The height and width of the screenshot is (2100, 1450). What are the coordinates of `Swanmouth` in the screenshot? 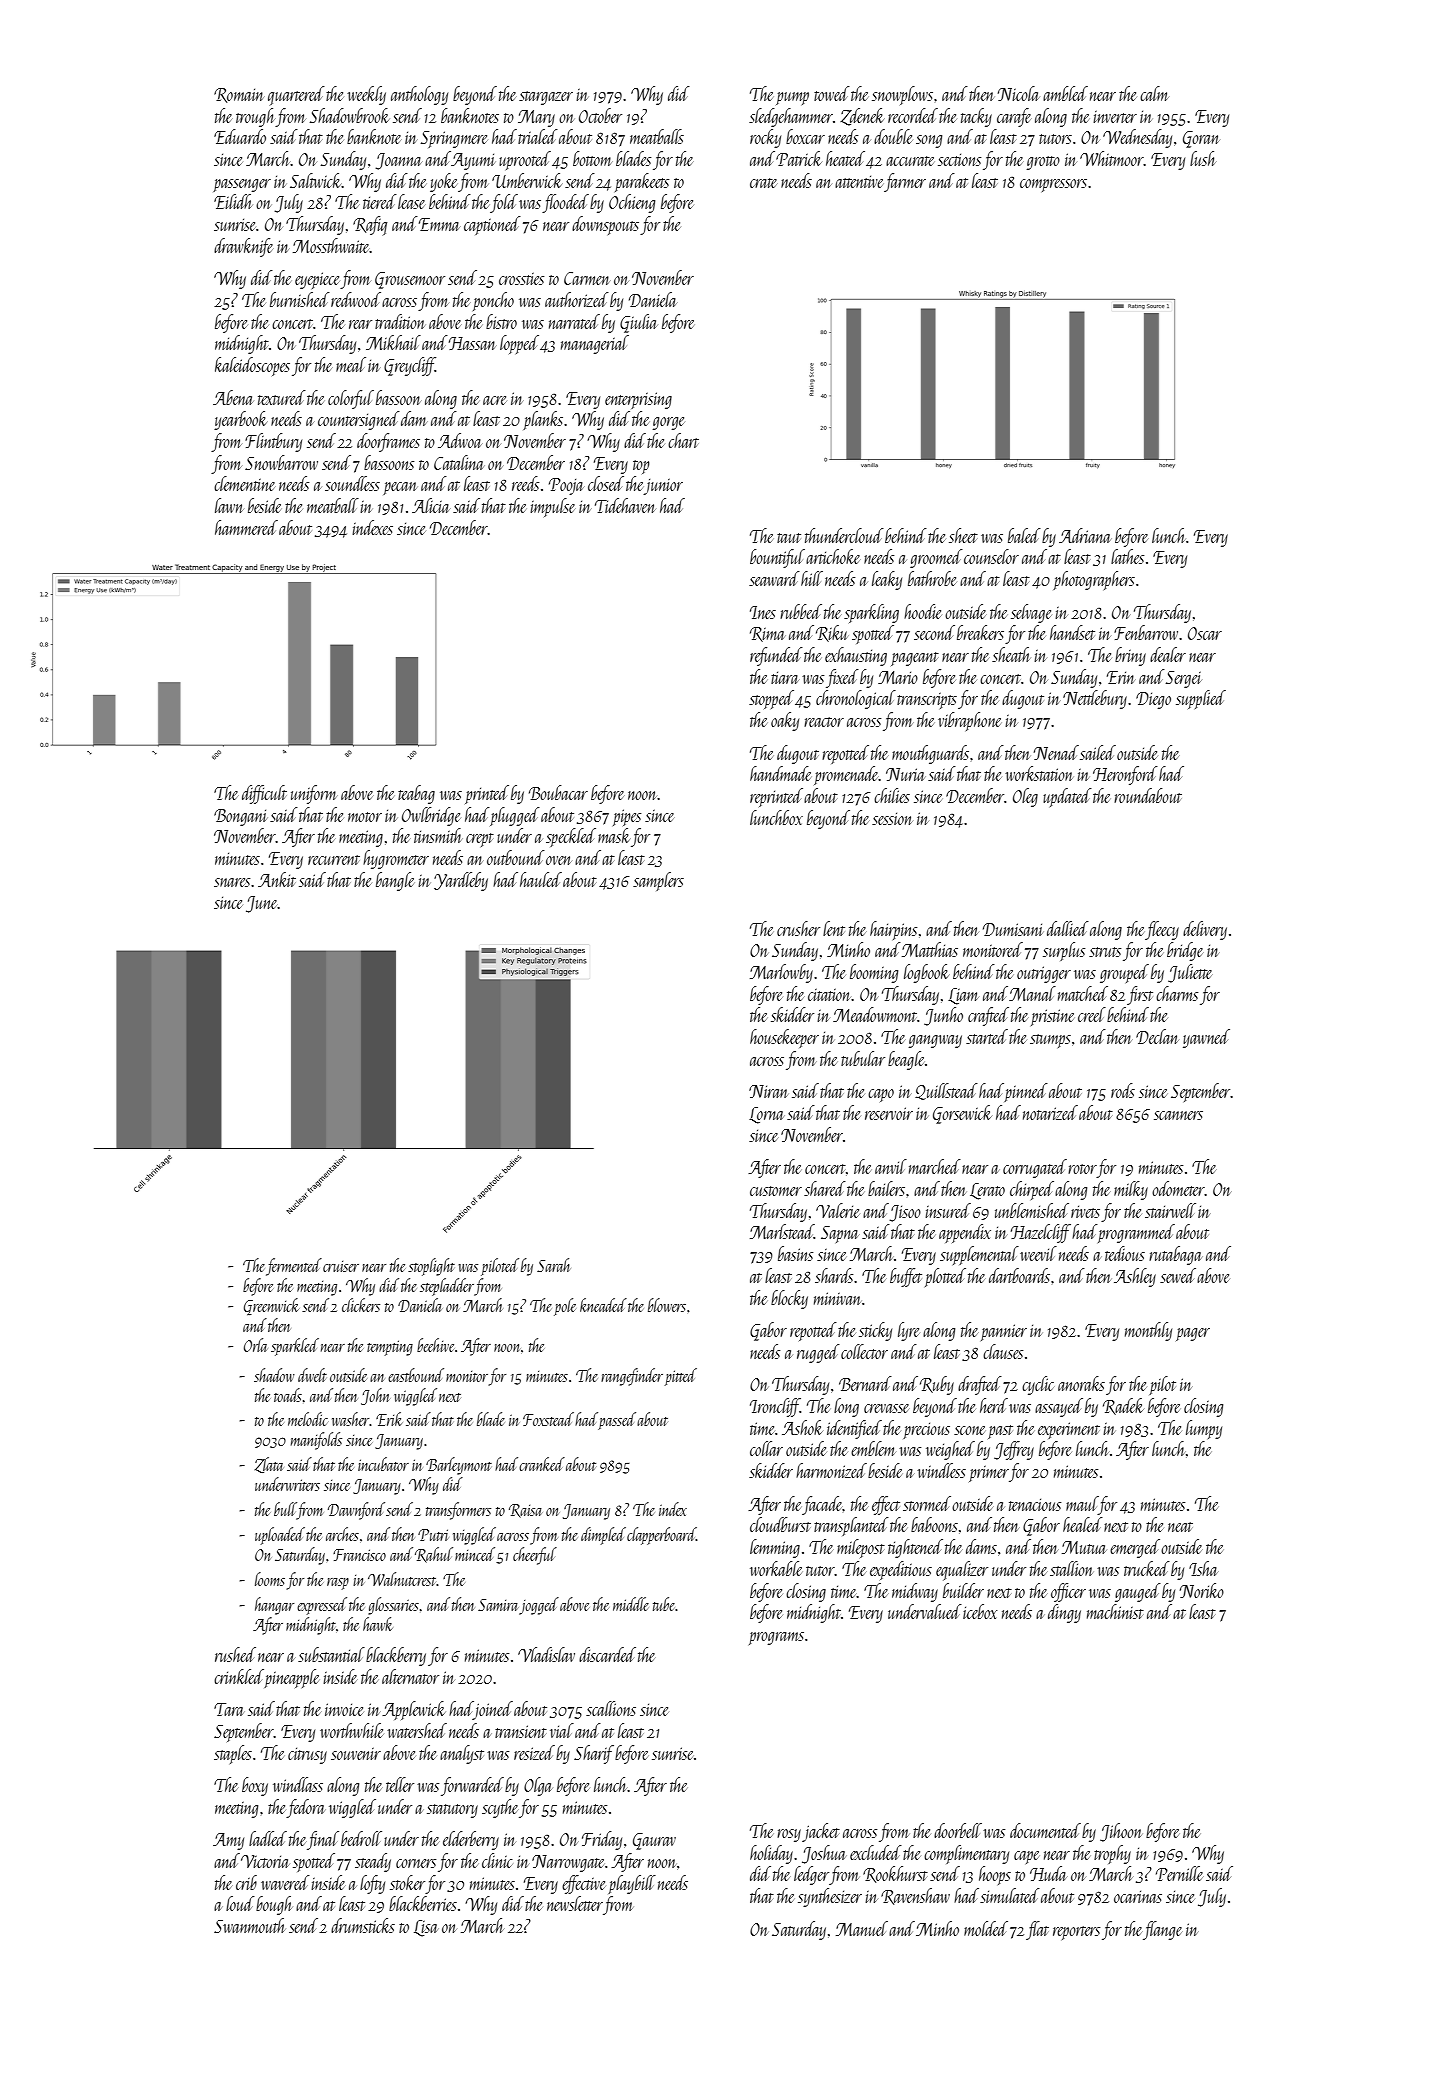 It's located at (249, 1925).
